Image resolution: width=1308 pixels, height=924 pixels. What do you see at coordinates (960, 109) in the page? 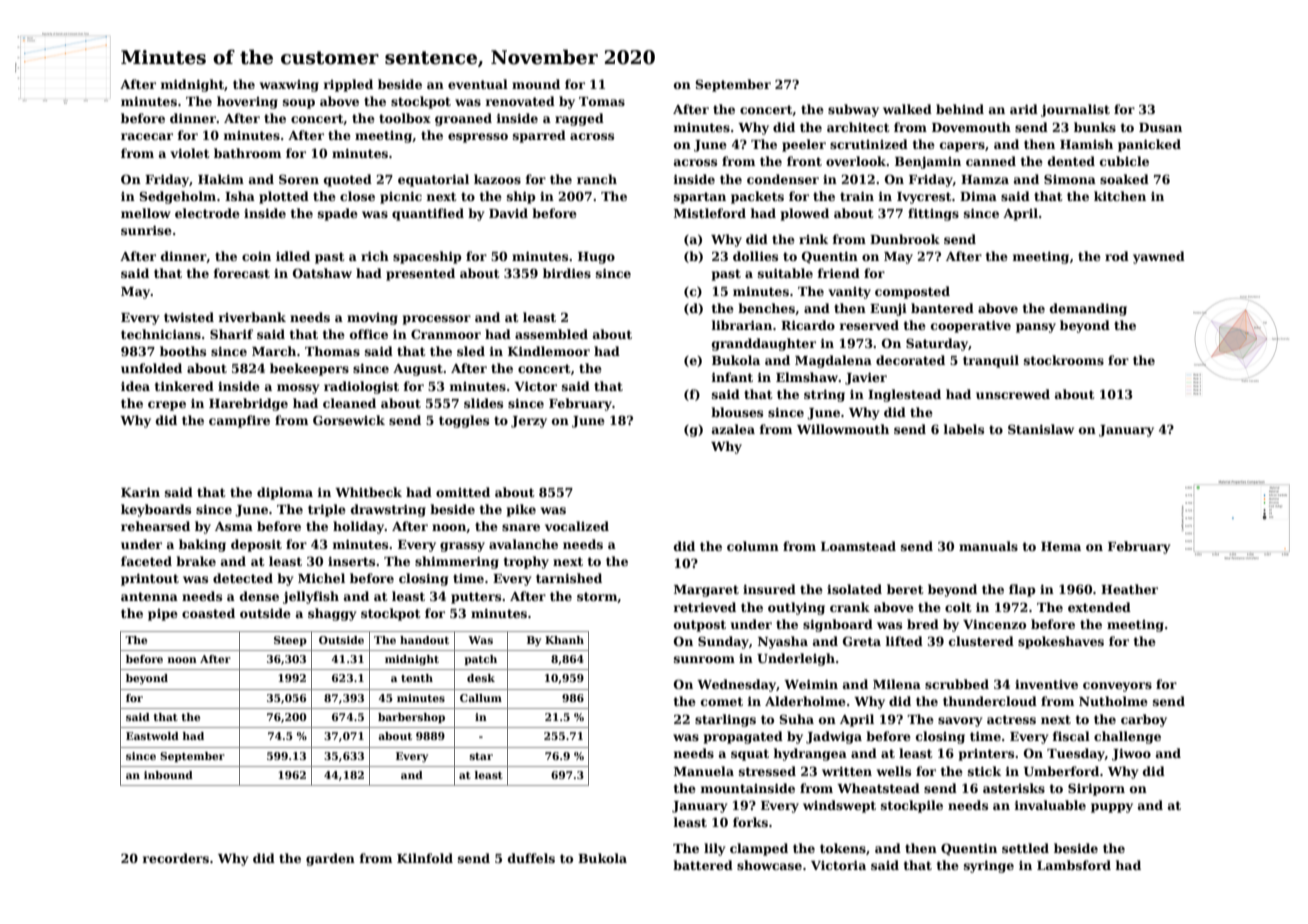
I see `behind` at bounding box center [960, 109].
